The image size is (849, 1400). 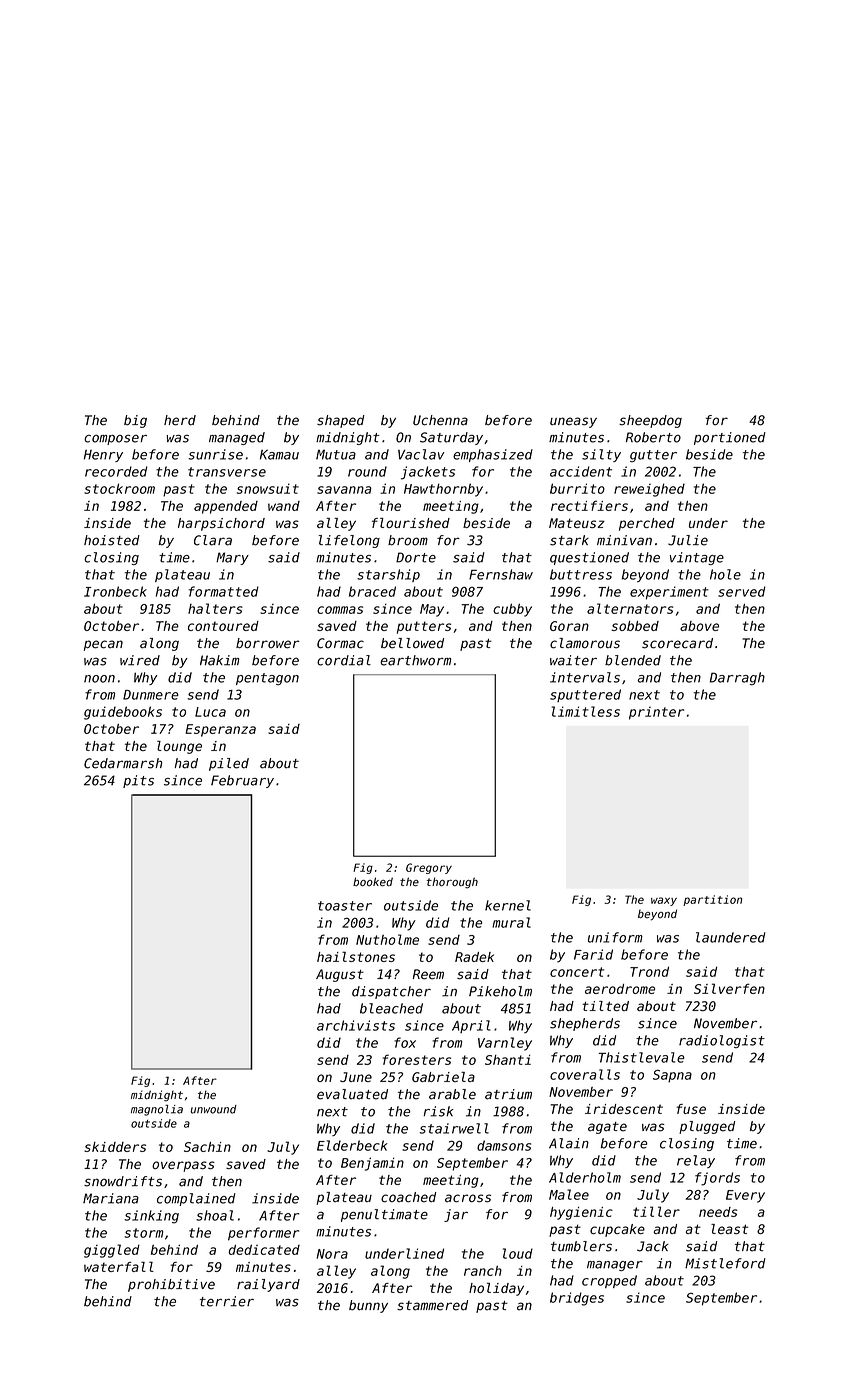 What do you see at coordinates (214, 1109) in the image?
I see `unwound` at bounding box center [214, 1109].
